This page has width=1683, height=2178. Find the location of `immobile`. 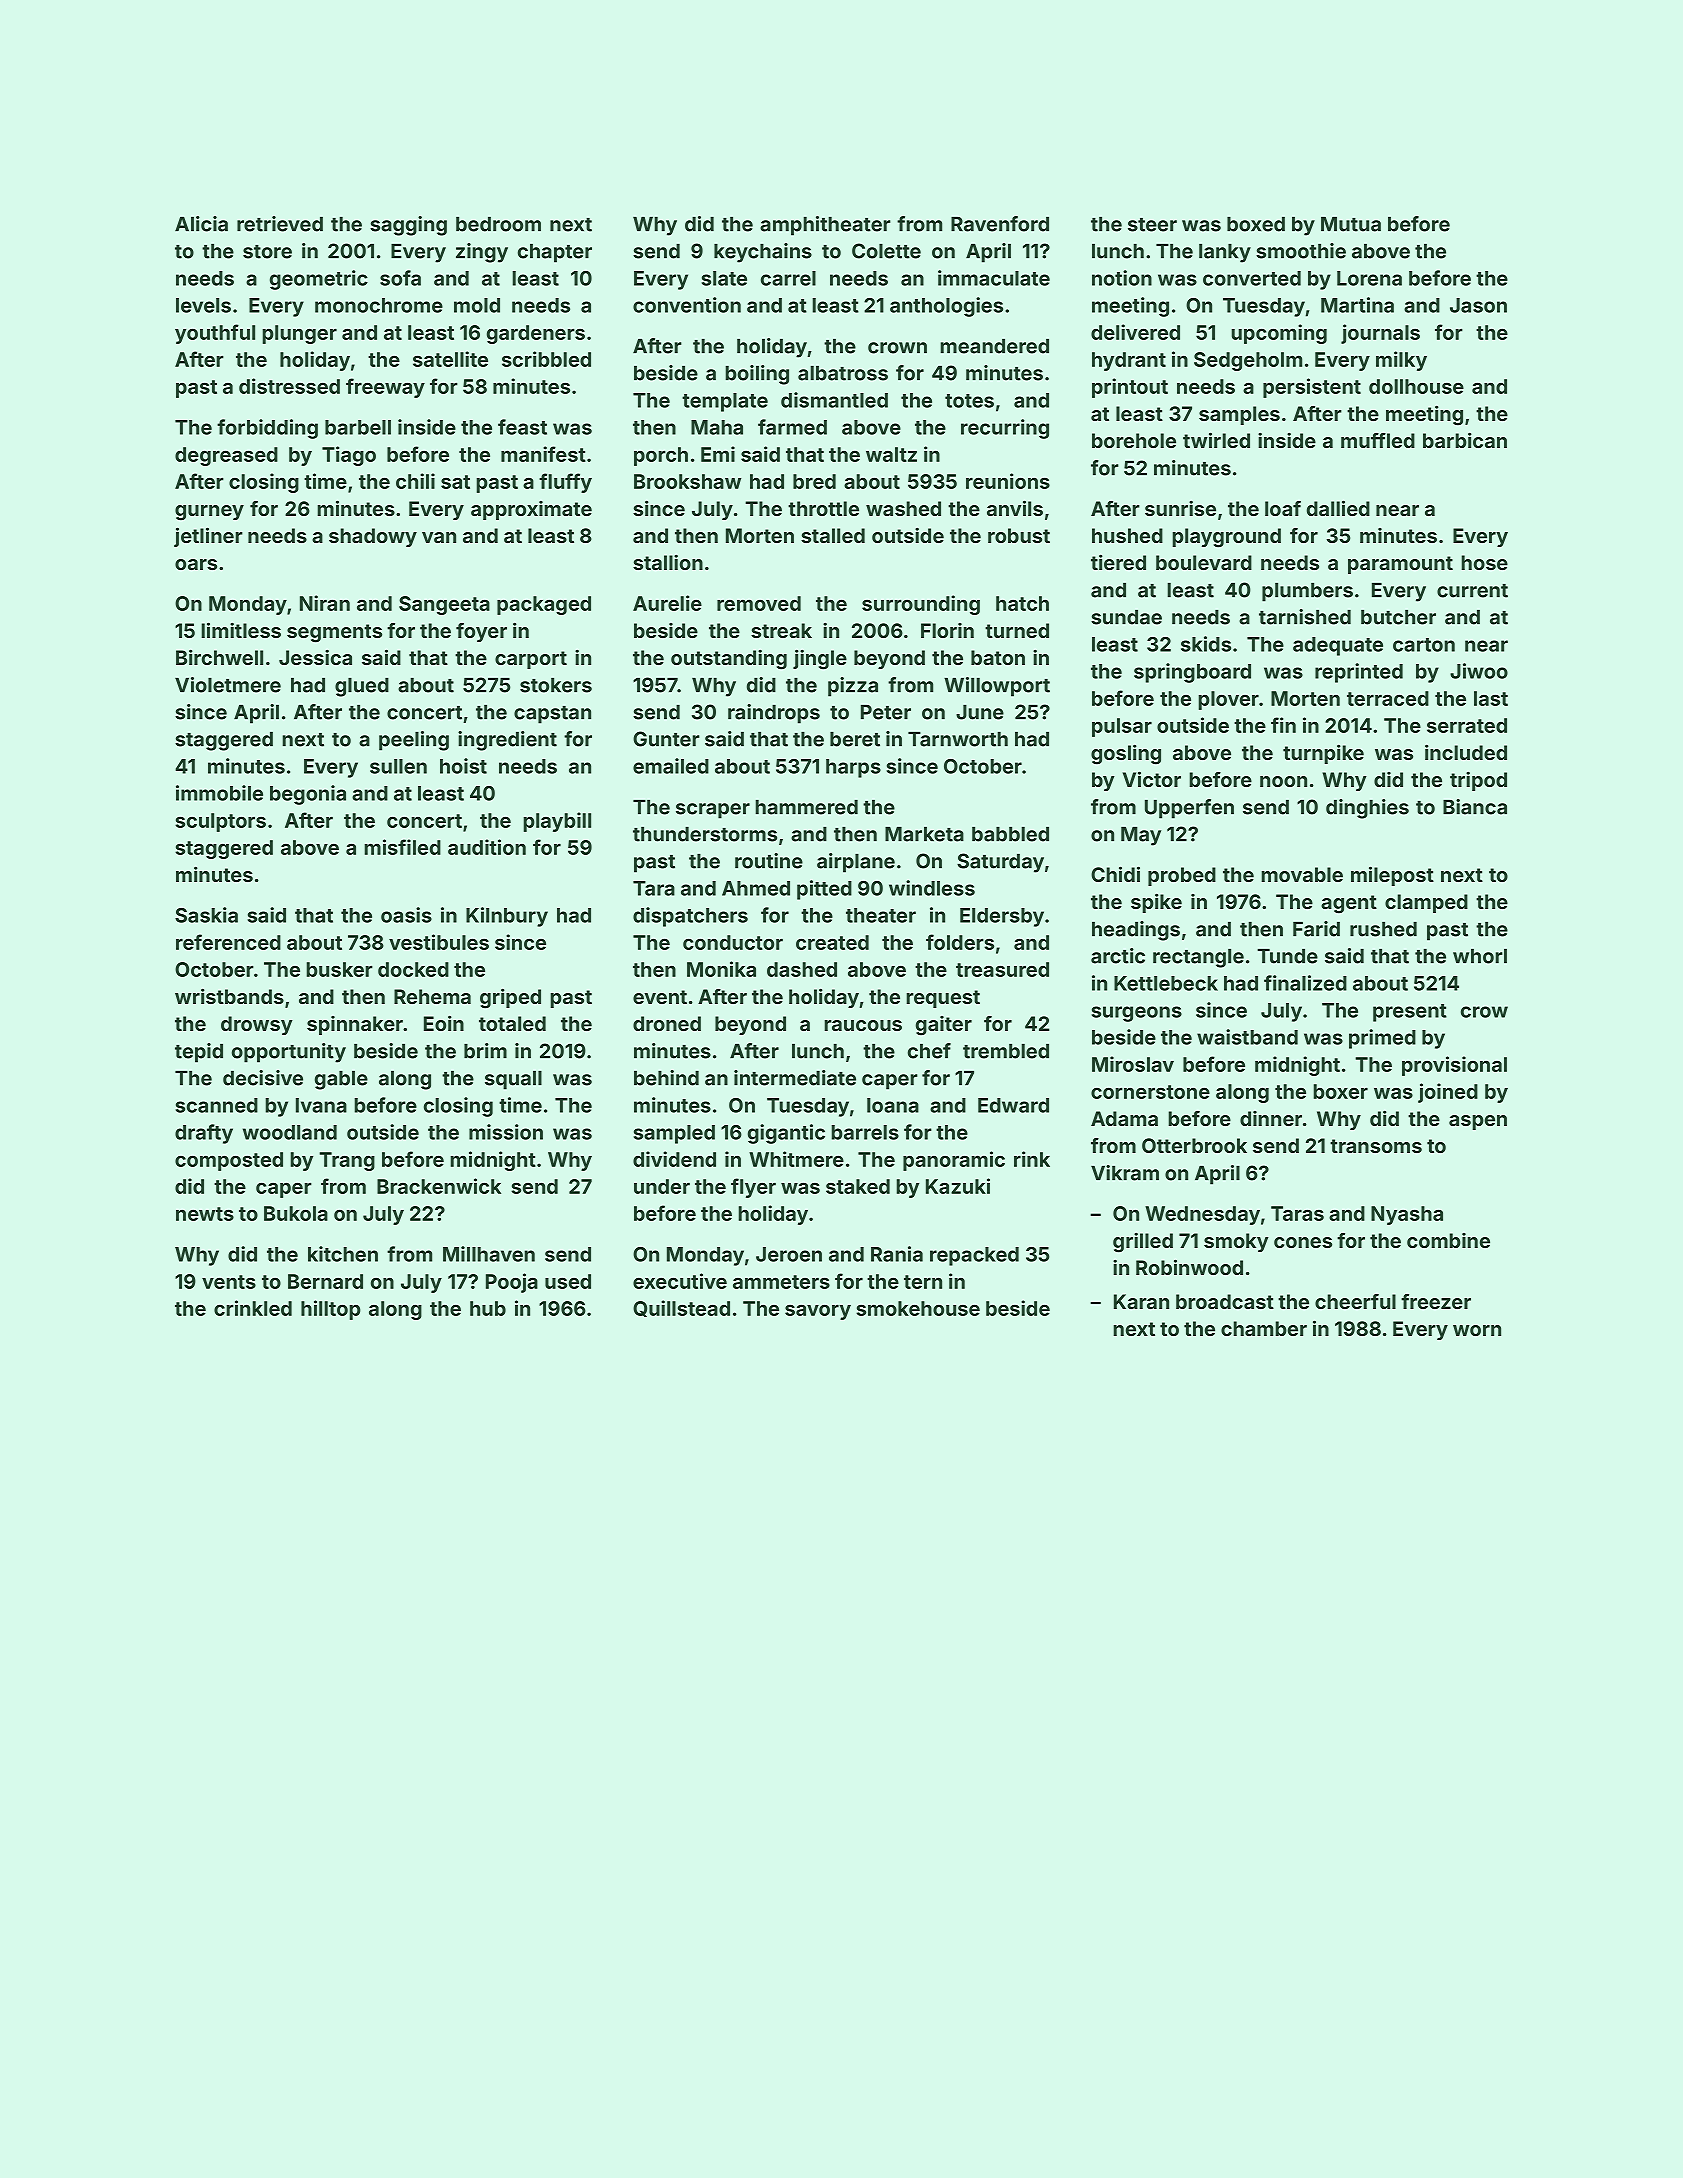

immobile is located at coordinates (219, 793).
